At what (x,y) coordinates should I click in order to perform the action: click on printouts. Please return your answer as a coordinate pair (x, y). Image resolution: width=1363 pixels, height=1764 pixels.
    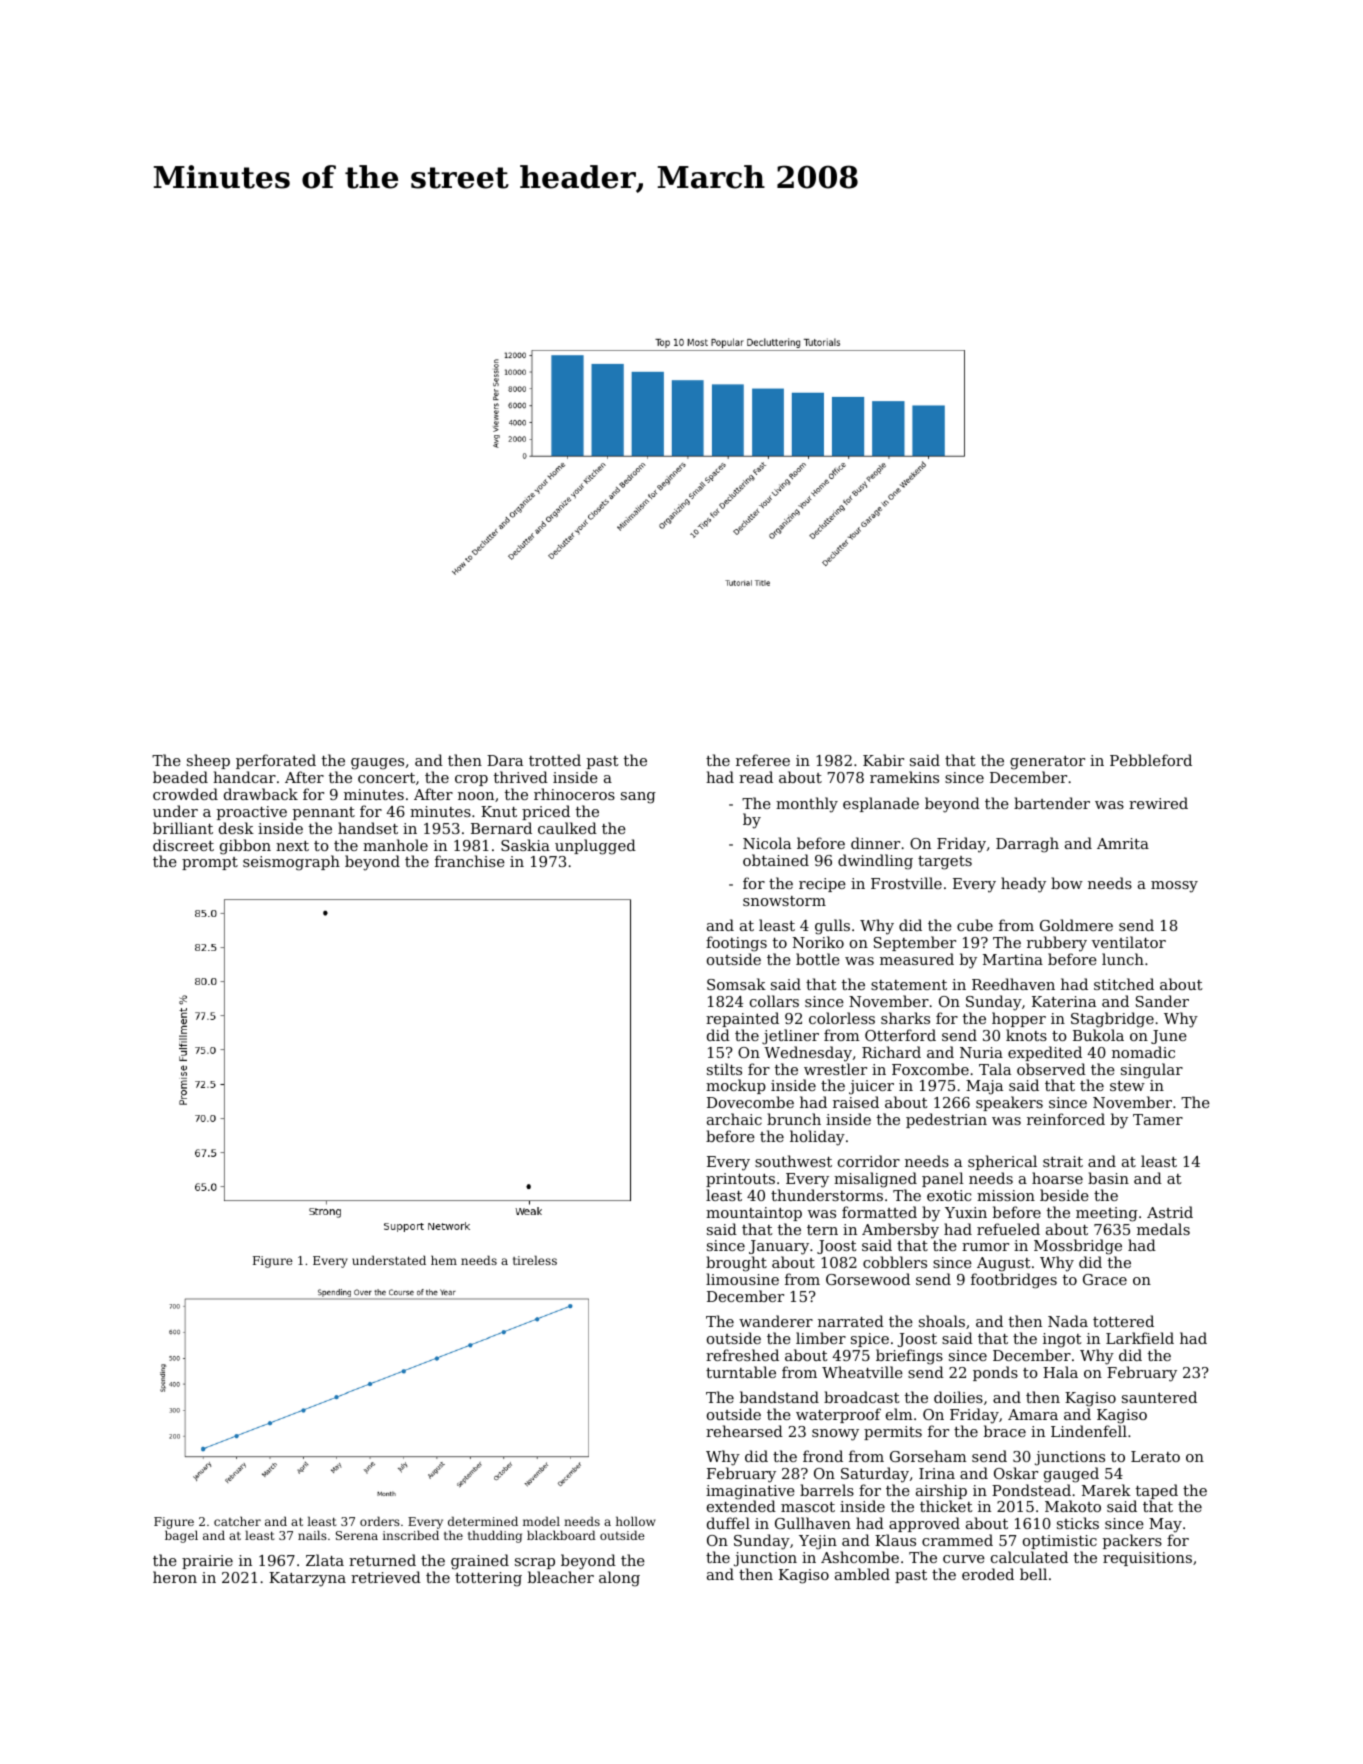
    Looking at the image, I should click on (740, 1180).
